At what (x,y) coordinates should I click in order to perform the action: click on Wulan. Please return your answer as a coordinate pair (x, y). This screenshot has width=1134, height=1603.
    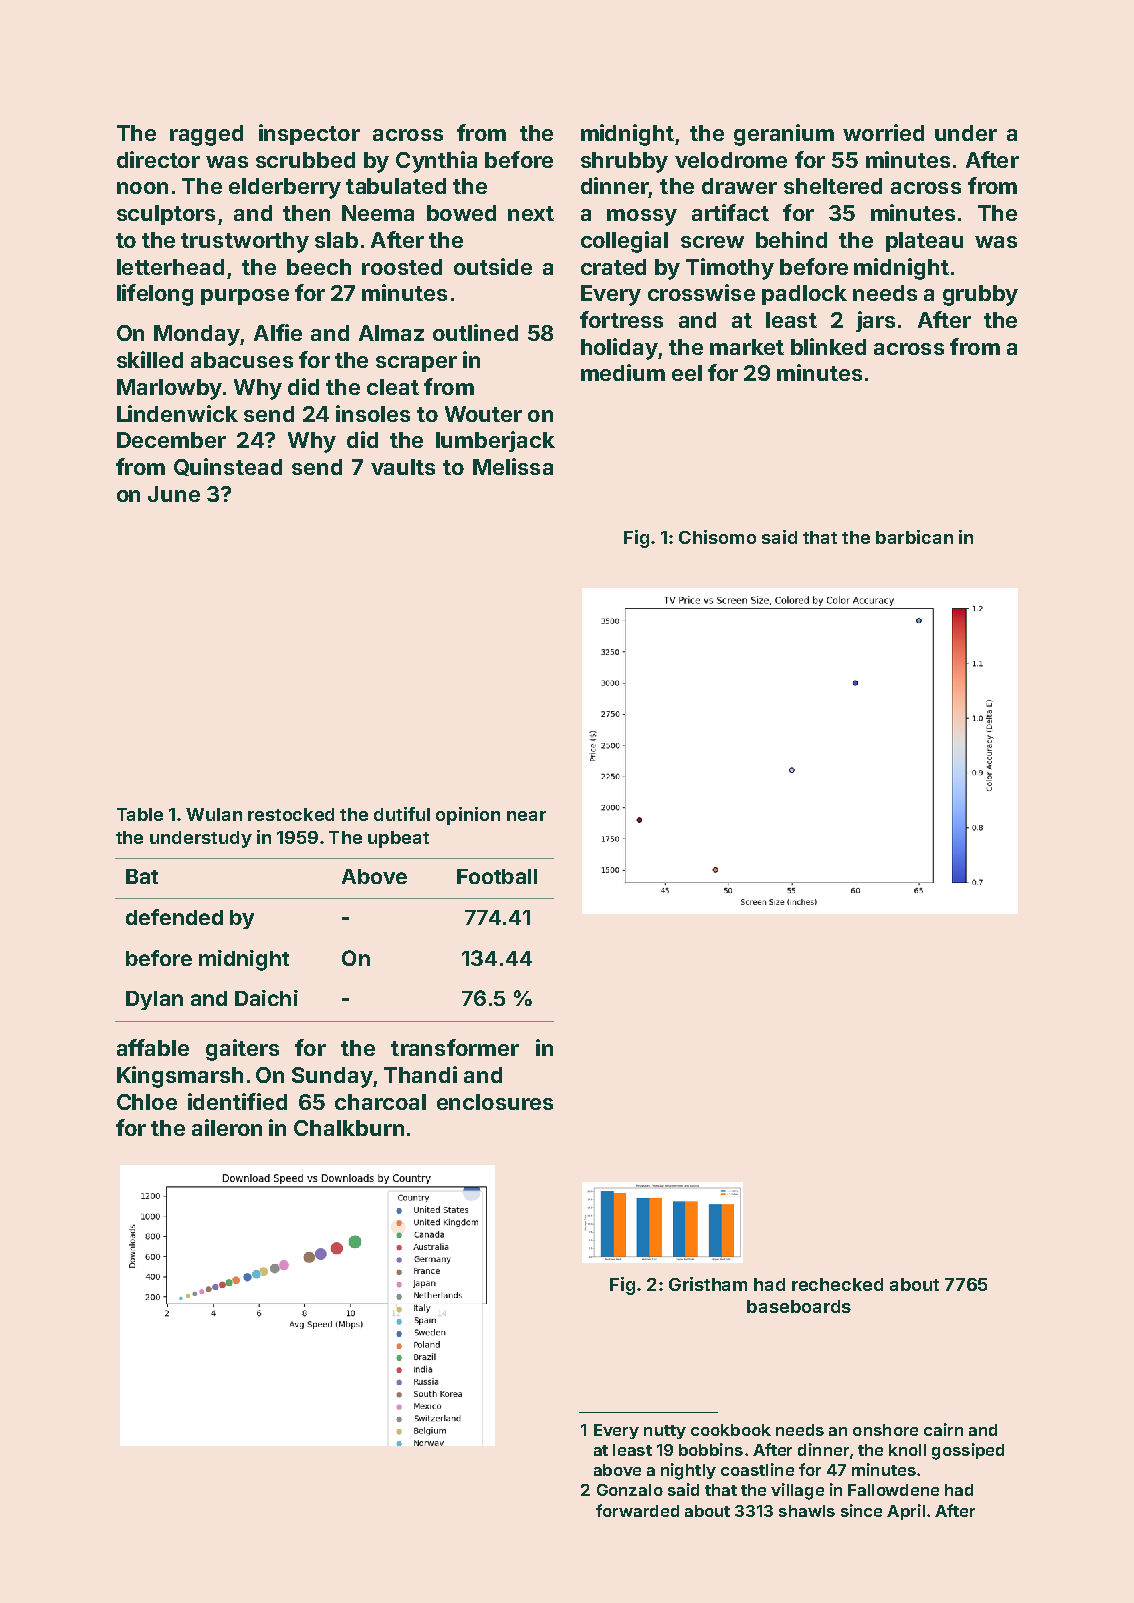
    Looking at the image, I should click on (214, 814).
